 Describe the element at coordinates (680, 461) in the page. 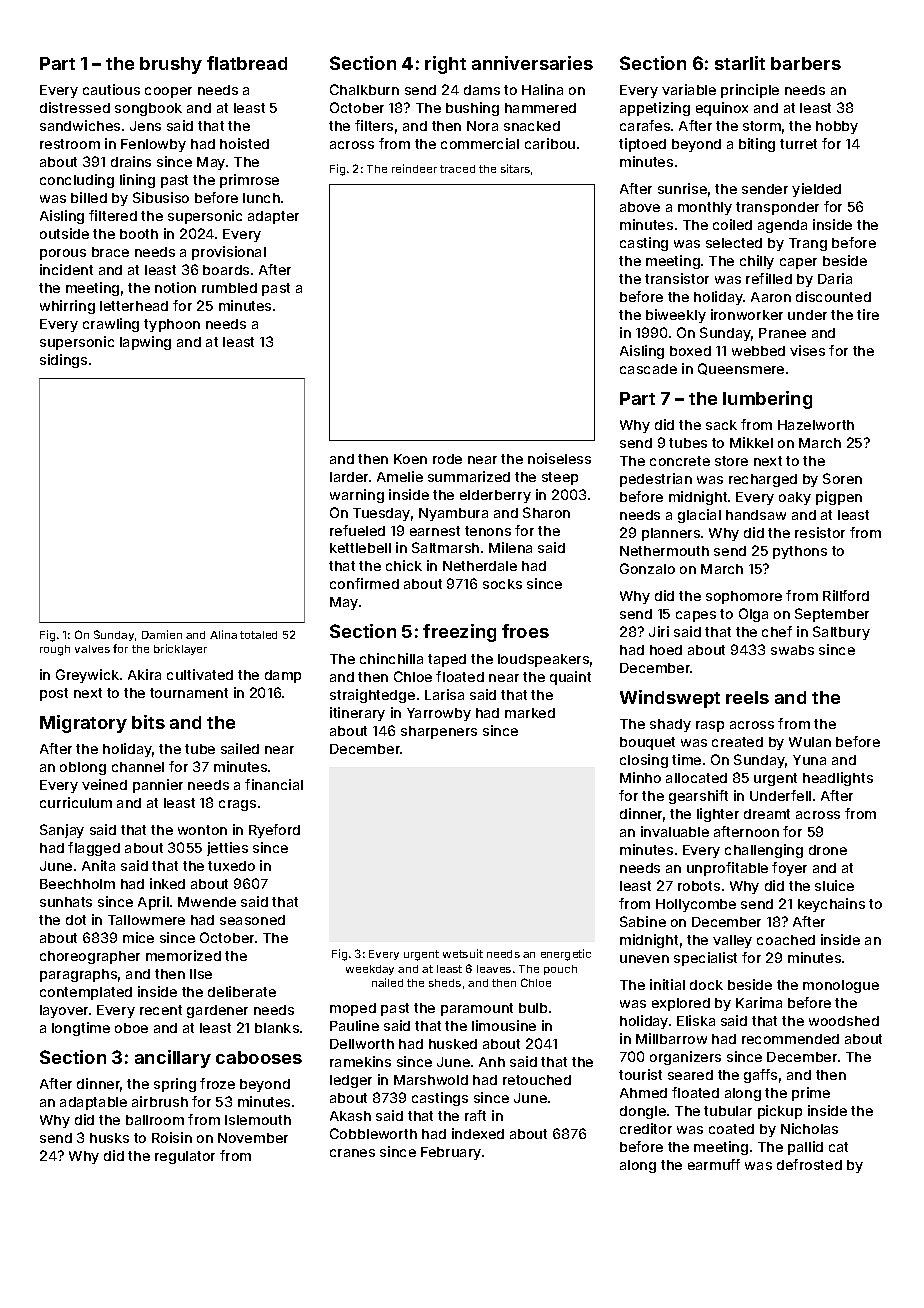

I see `concrete` at that location.
